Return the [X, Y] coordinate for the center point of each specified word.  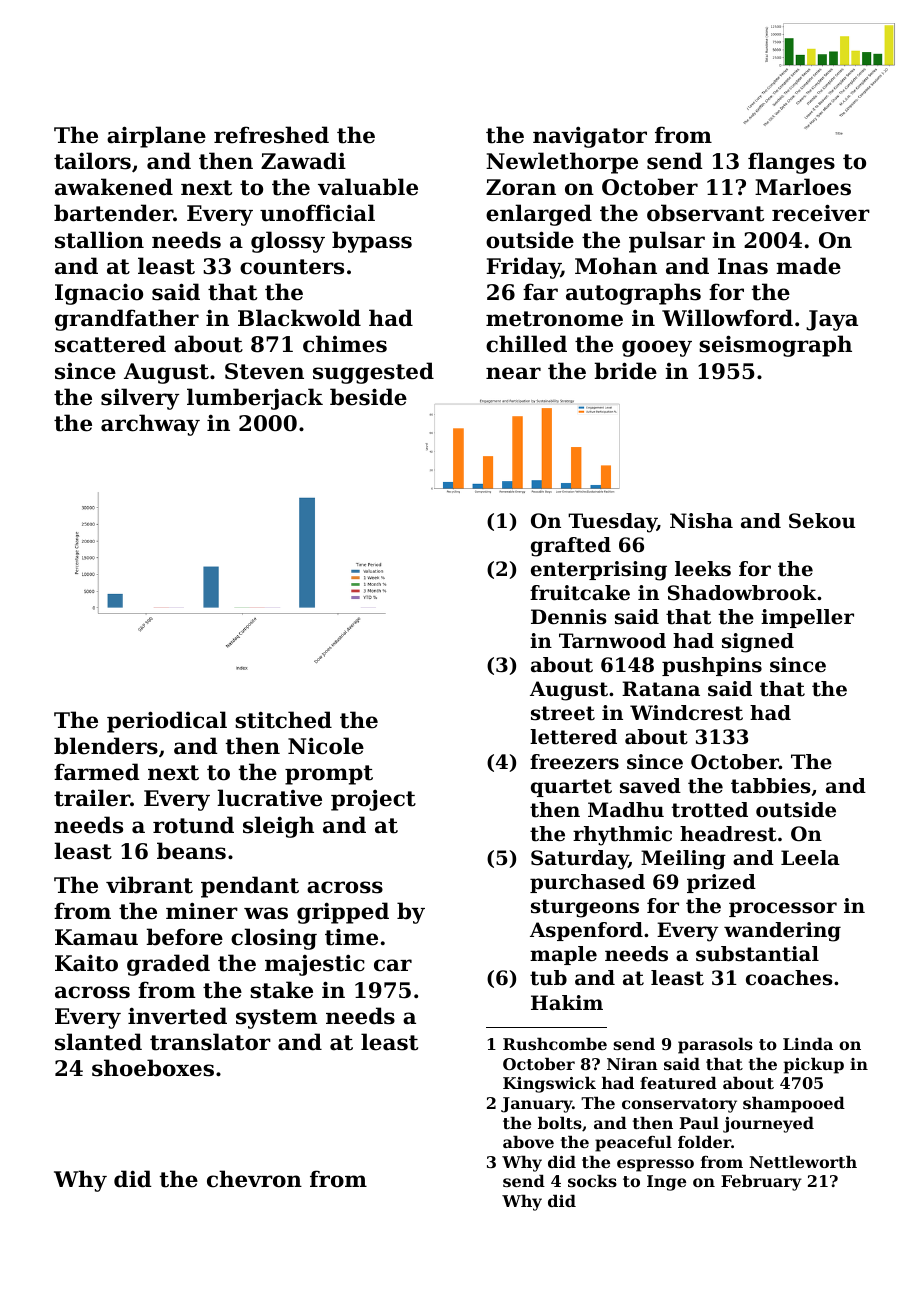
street [563, 713]
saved [650, 786]
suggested [373, 373]
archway [150, 425]
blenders [106, 746]
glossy [288, 242]
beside [368, 397]
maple [563, 955]
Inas [743, 266]
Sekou [822, 521]
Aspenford [586, 931]
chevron [254, 1179]
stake [281, 990]
